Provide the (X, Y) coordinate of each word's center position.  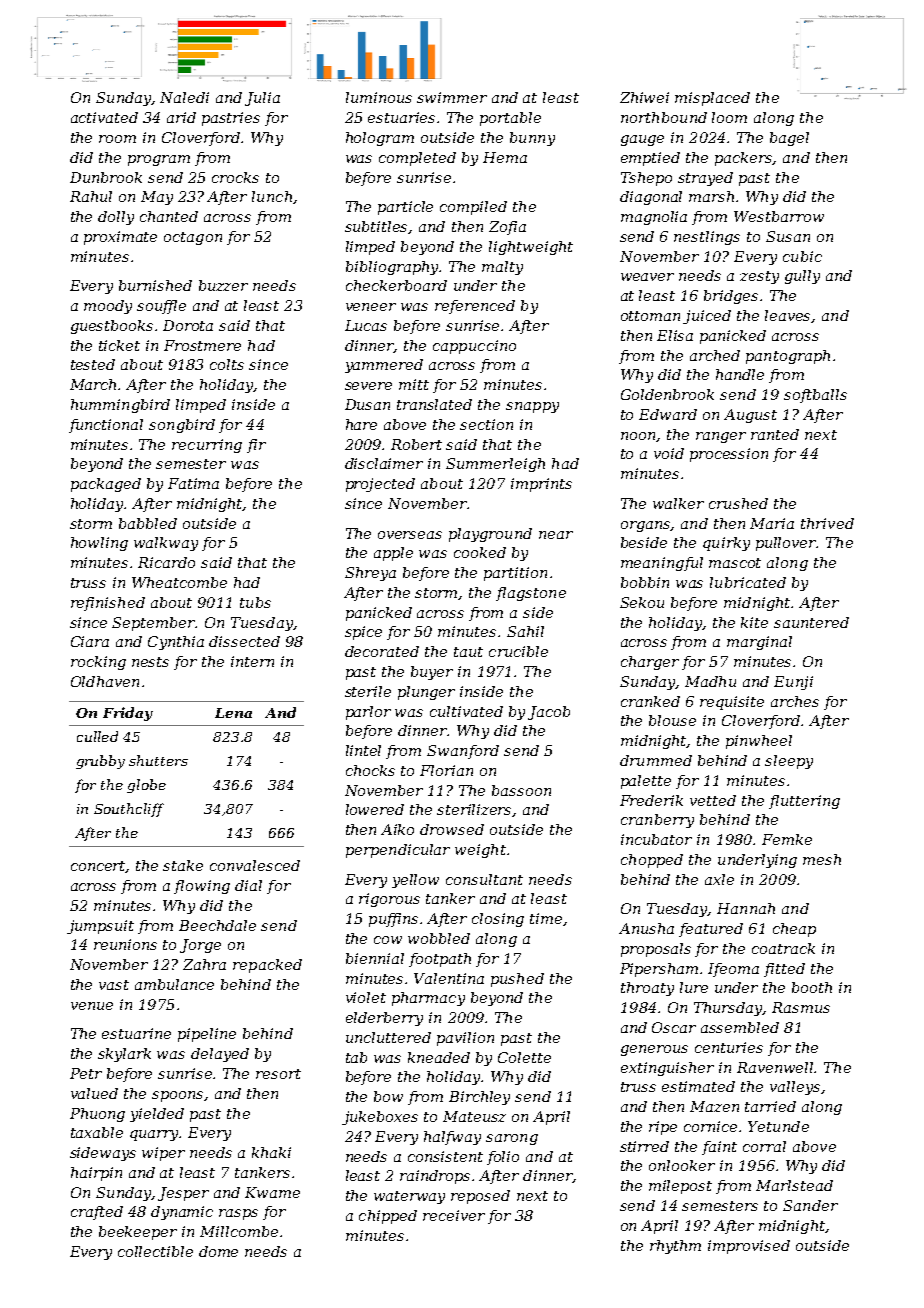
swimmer (452, 97)
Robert (416, 444)
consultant (484, 879)
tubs (255, 602)
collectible (155, 1251)
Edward (668, 414)
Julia (262, 99)
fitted (784, 970)
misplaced (712, 99)
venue (92, 1006)
